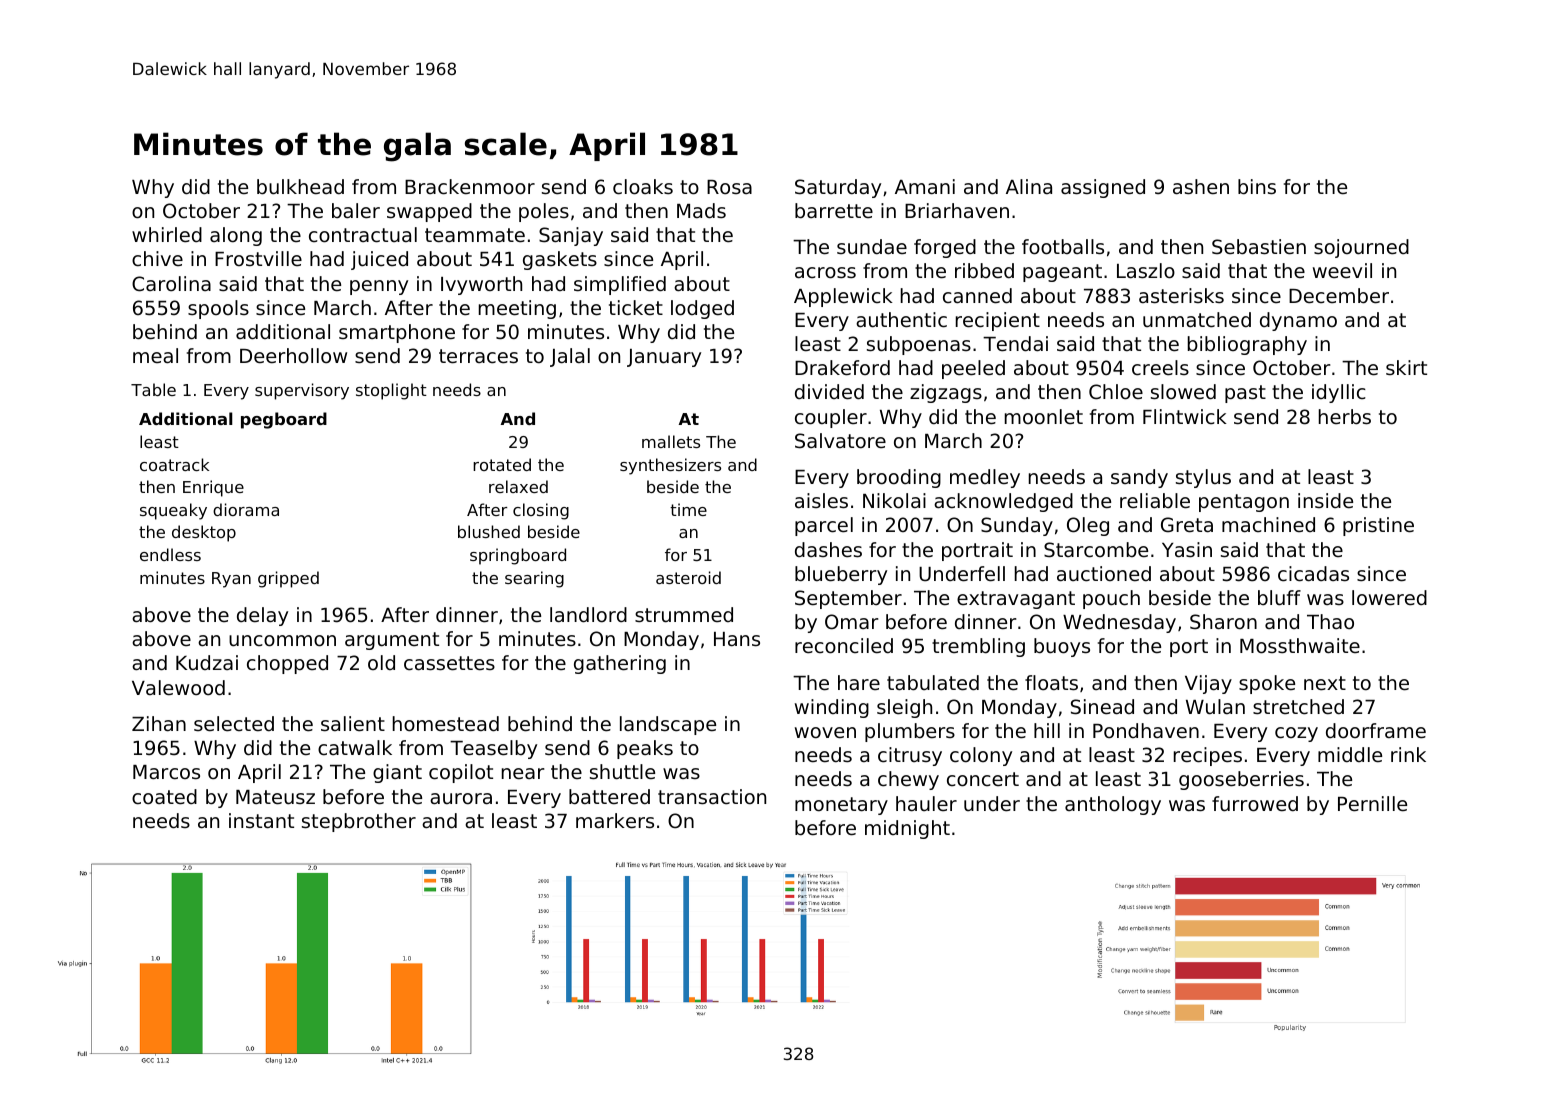 Image resolution: width=1565 pixels, height=1106 pixels. What do you see at coordinates (945, 248) in the image?
I see `forged` at bounding box center [945, 248].
